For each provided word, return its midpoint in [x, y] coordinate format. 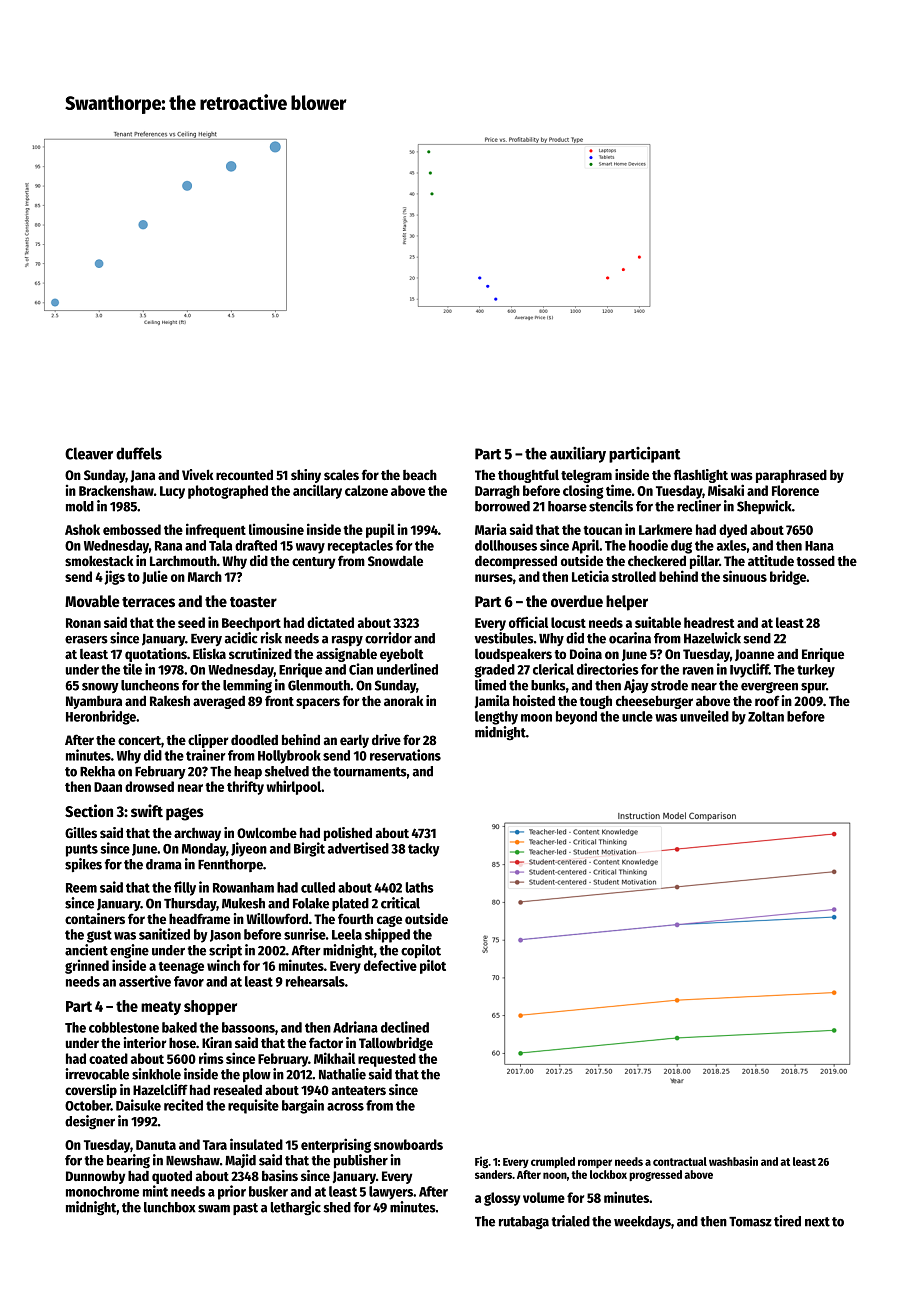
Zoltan [766, 716]
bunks [548, 685]
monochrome [102, 1191]
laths [420, 887]
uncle [637, 716]
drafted [256, 545]
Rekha [97, 771]
